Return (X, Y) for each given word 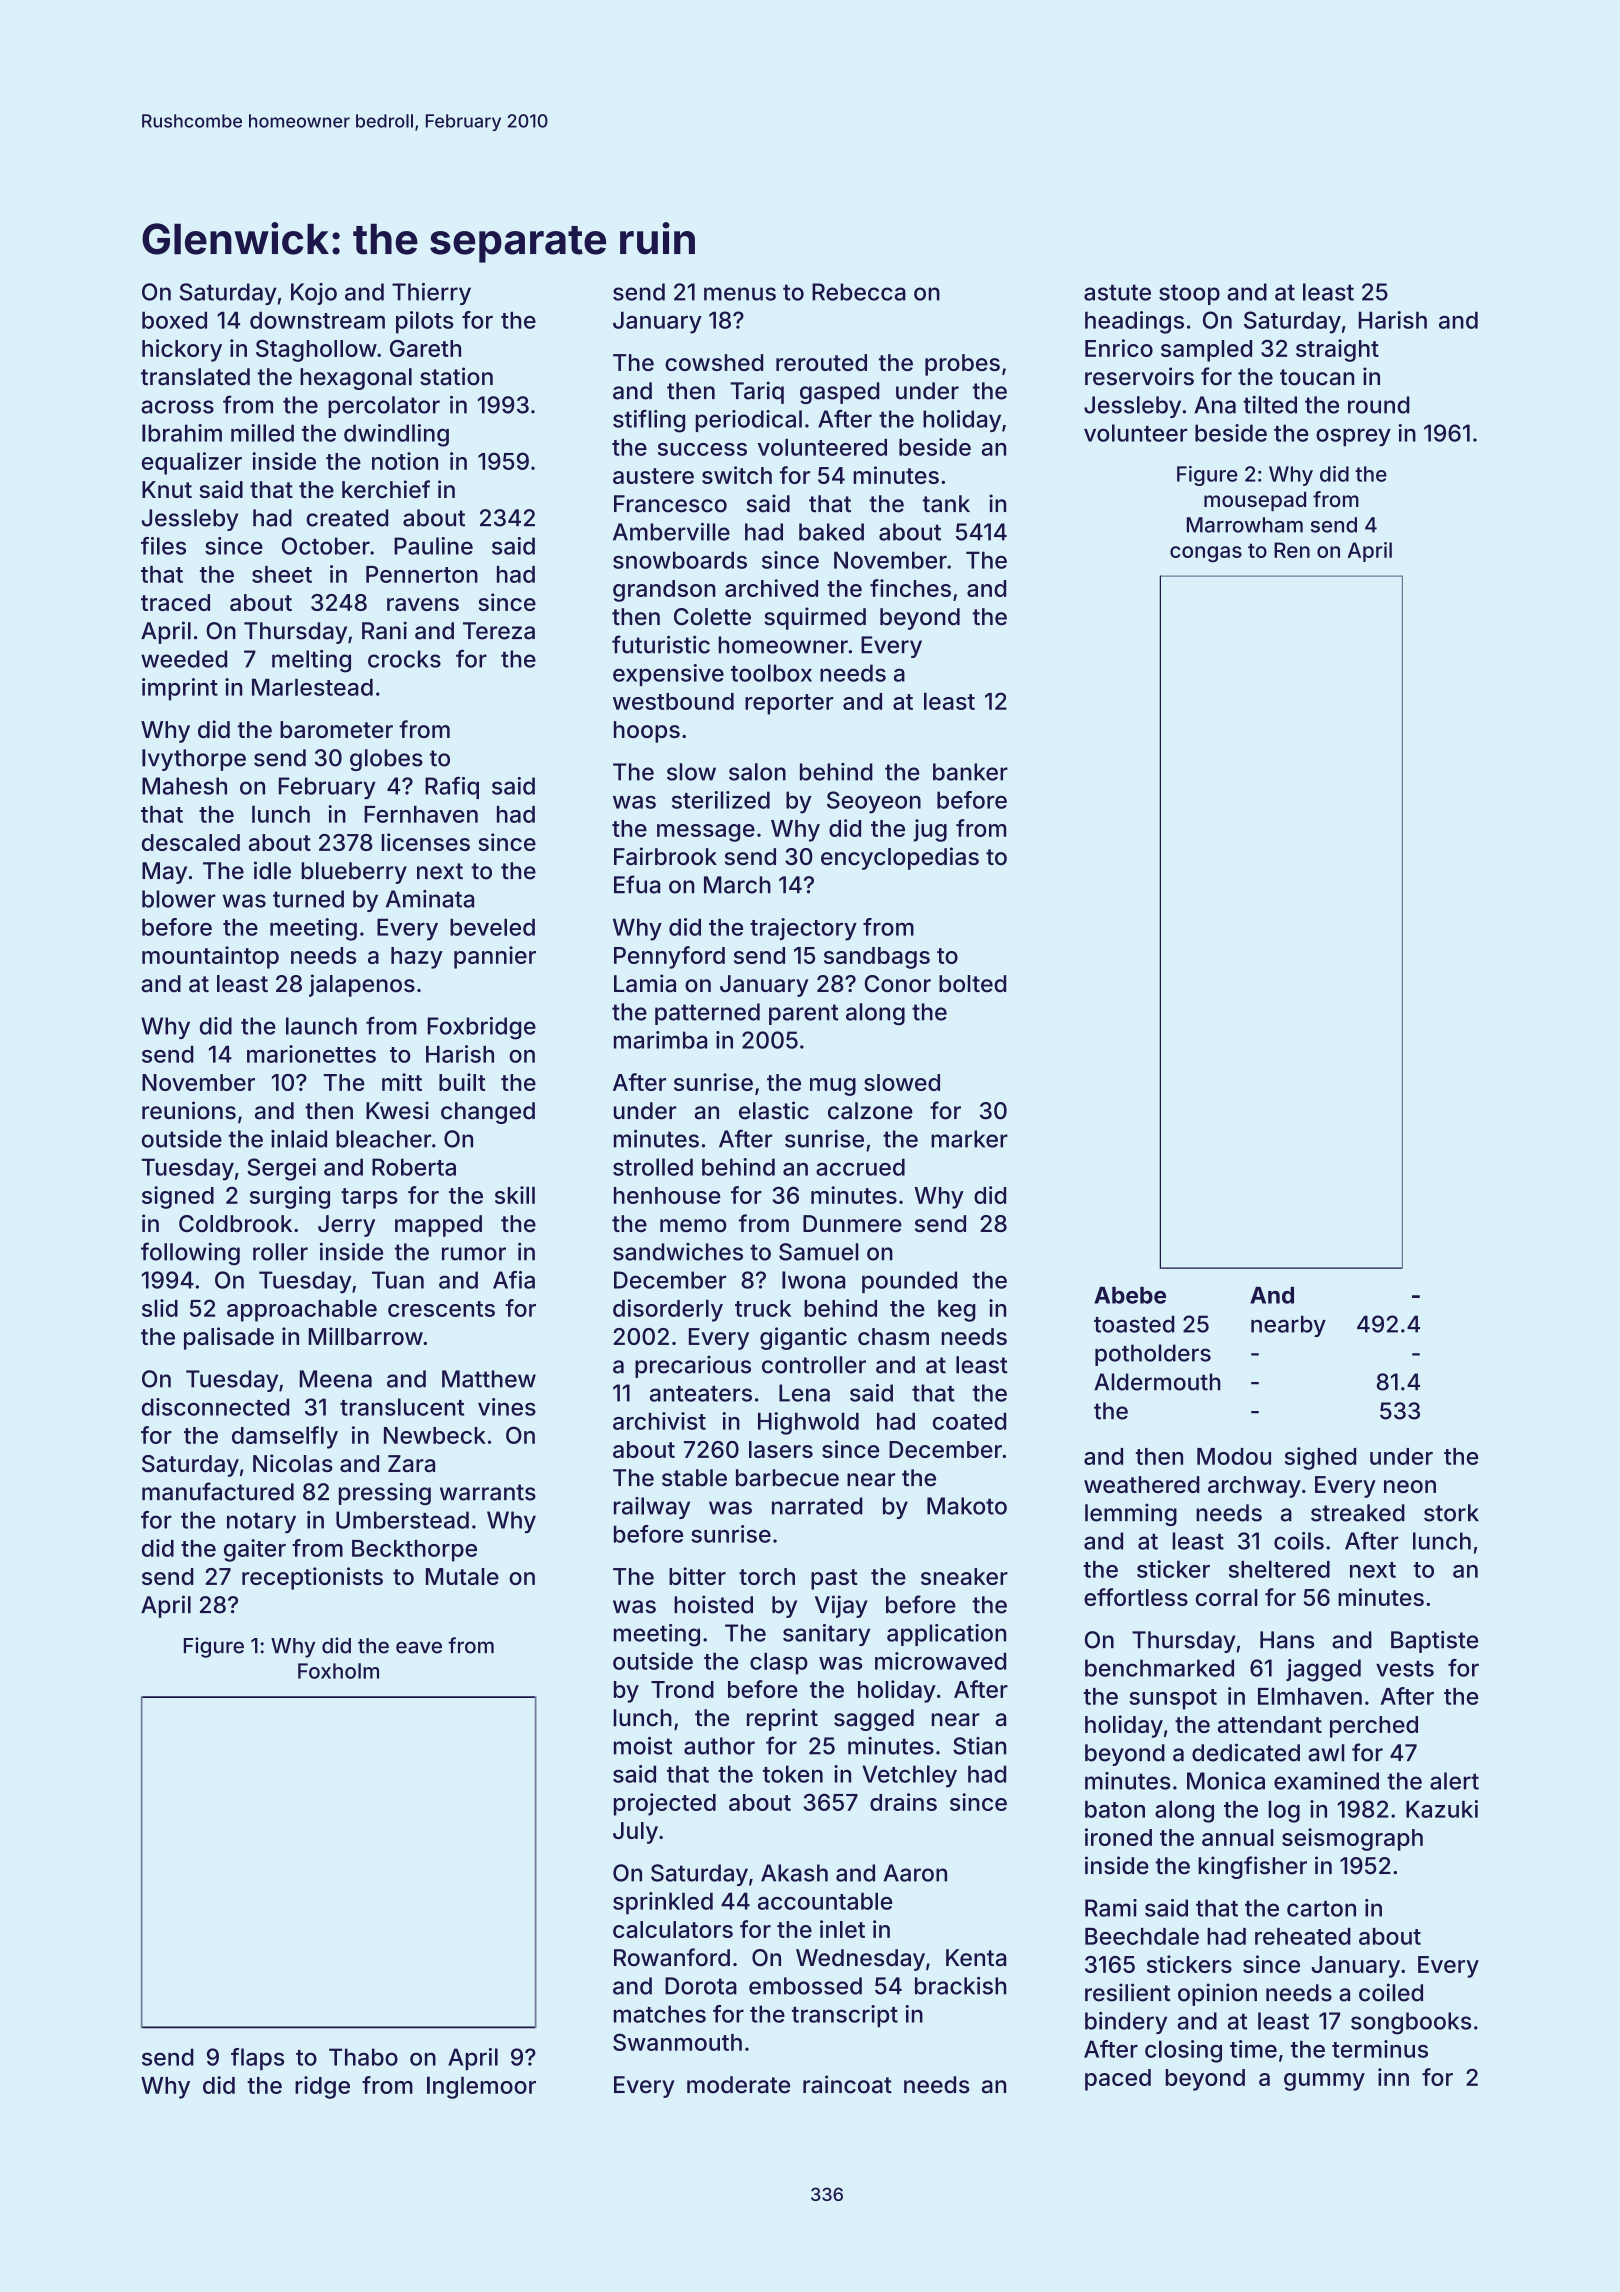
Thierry (431, 294)
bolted (972, 984)
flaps (257, 2059)
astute (1117, 292)
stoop (1189, 294)
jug (930, 830)
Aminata (430, 899)
